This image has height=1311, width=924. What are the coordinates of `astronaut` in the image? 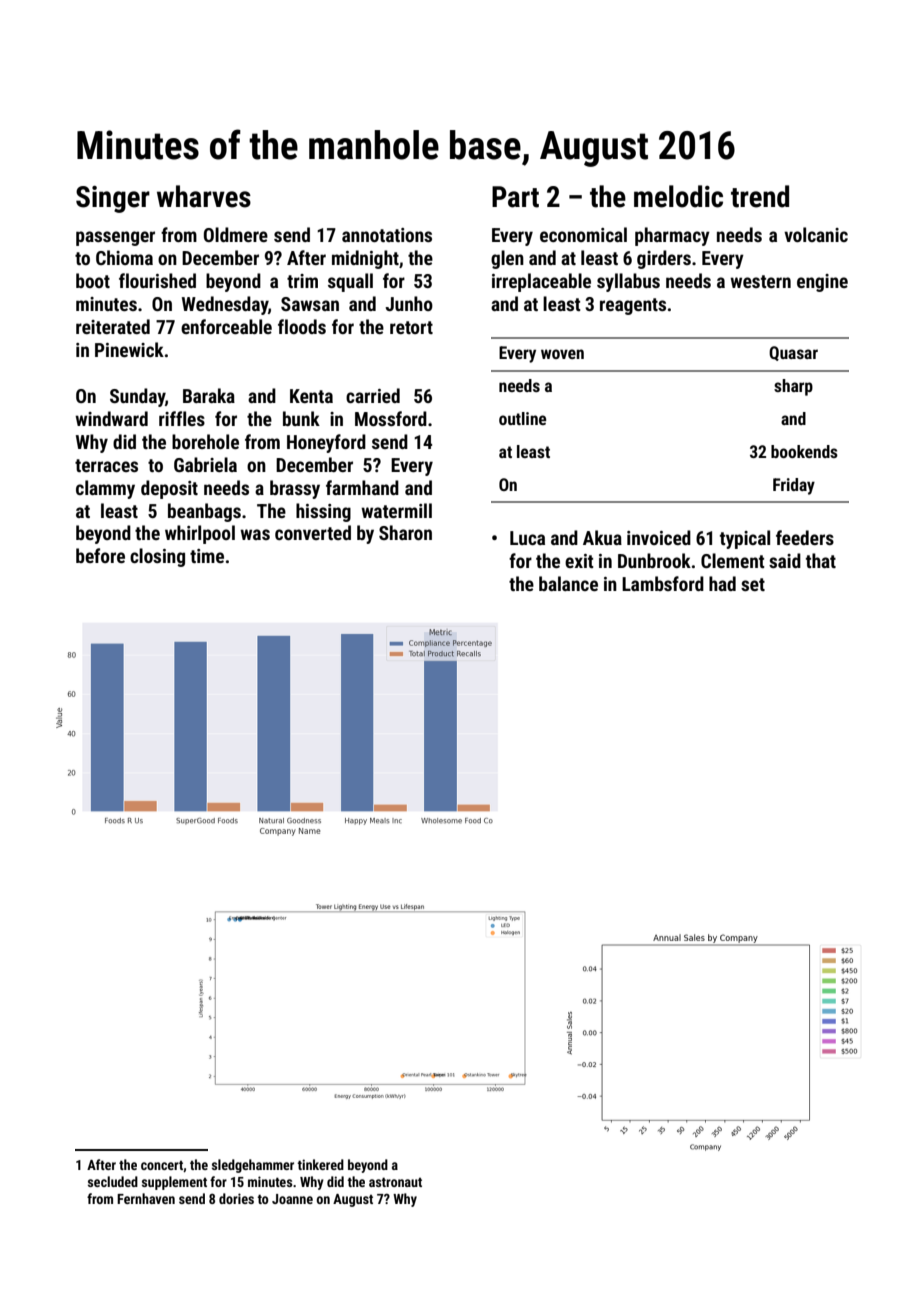 It's located at (395, 1182).
